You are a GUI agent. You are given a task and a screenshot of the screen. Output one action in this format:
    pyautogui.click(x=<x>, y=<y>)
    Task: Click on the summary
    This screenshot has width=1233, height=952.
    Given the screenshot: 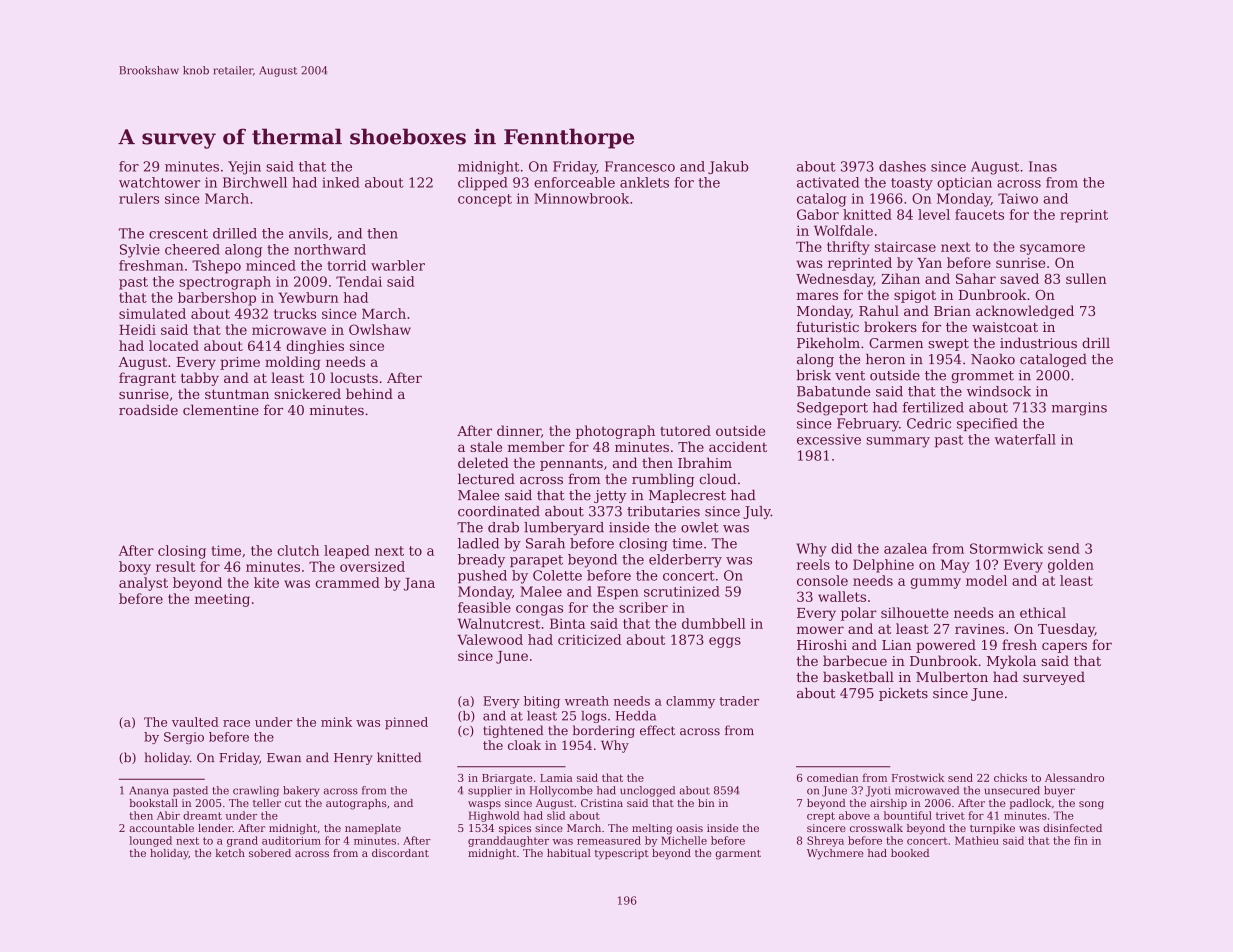 What is the action you would take?
    pyautogui.click(x=898, y=442)
